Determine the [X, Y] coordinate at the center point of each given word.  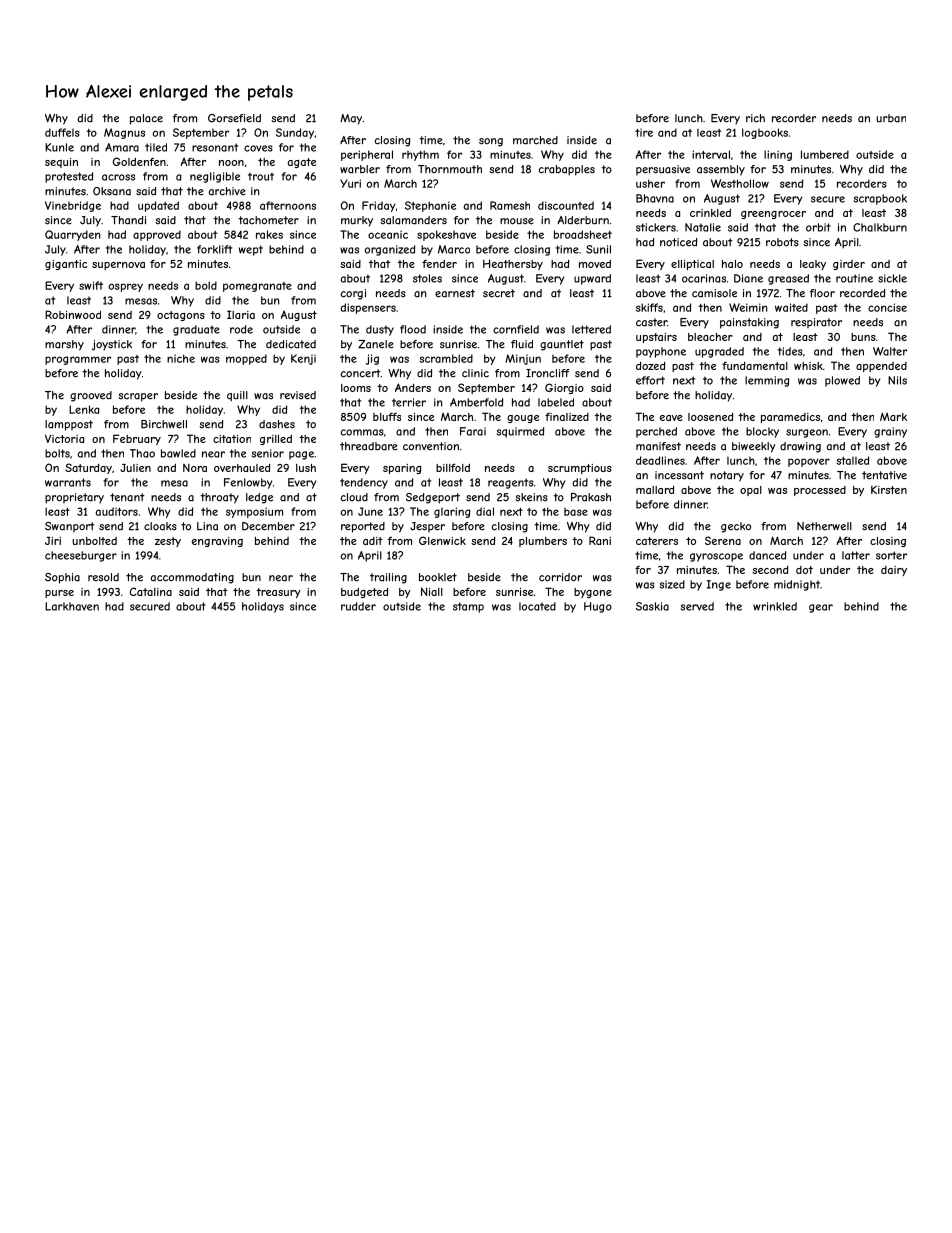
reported [363, 527]
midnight [797, 585]
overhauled [242, 468]
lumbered [825, 154]
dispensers [368, 308]
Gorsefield [234, 118]
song [491, 142]
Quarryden [73, 235]
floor [822, 293]
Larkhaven [72, 606]
